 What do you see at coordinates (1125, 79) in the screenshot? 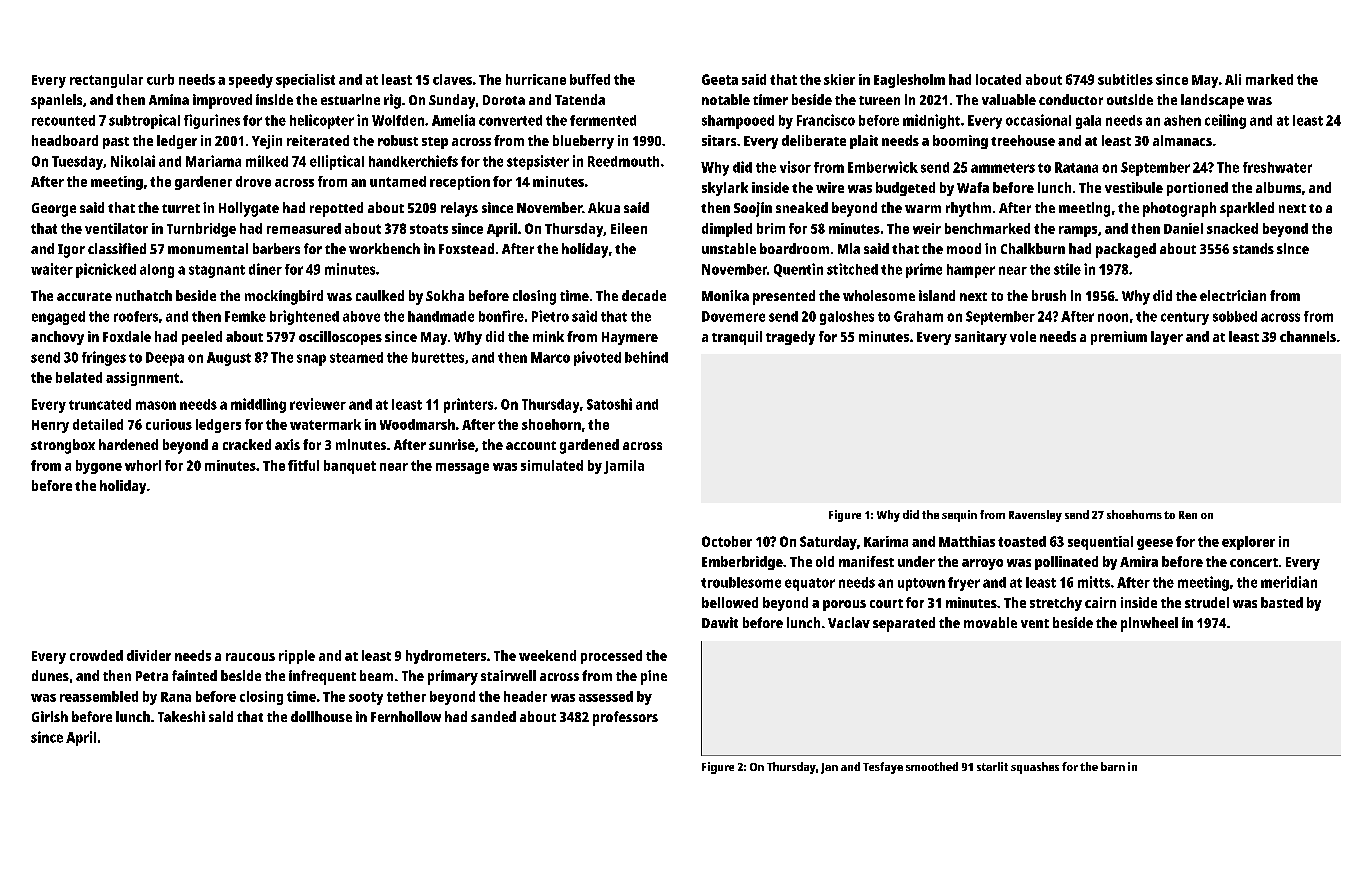
I see `subtitles` at bounding box center [1125, 79].
